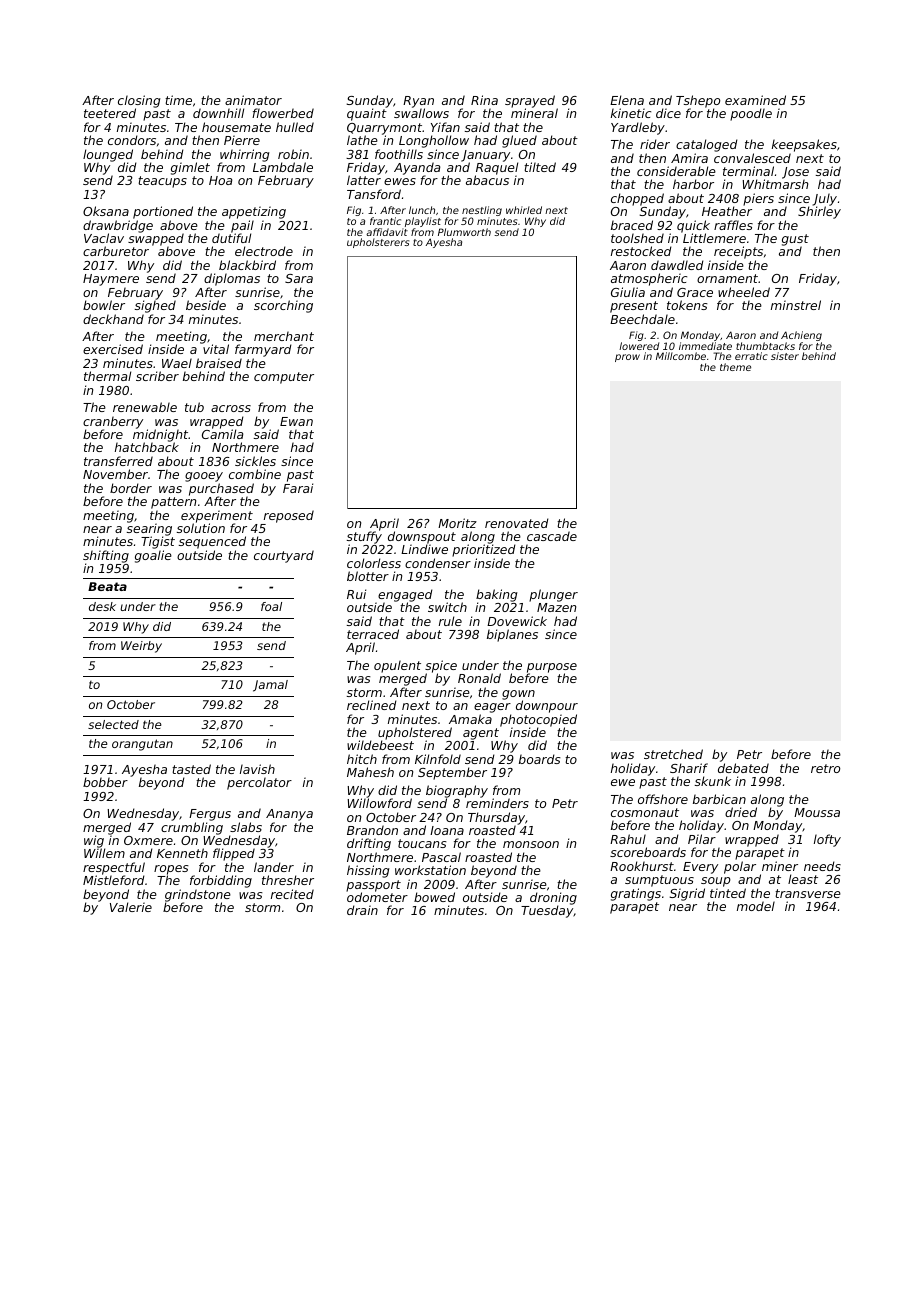 This screenshot has height=1308, width=924. What do you see at coordinates (296, 421) in the screenshot?
I see `Ewan` at bounding box center [296, 421].
